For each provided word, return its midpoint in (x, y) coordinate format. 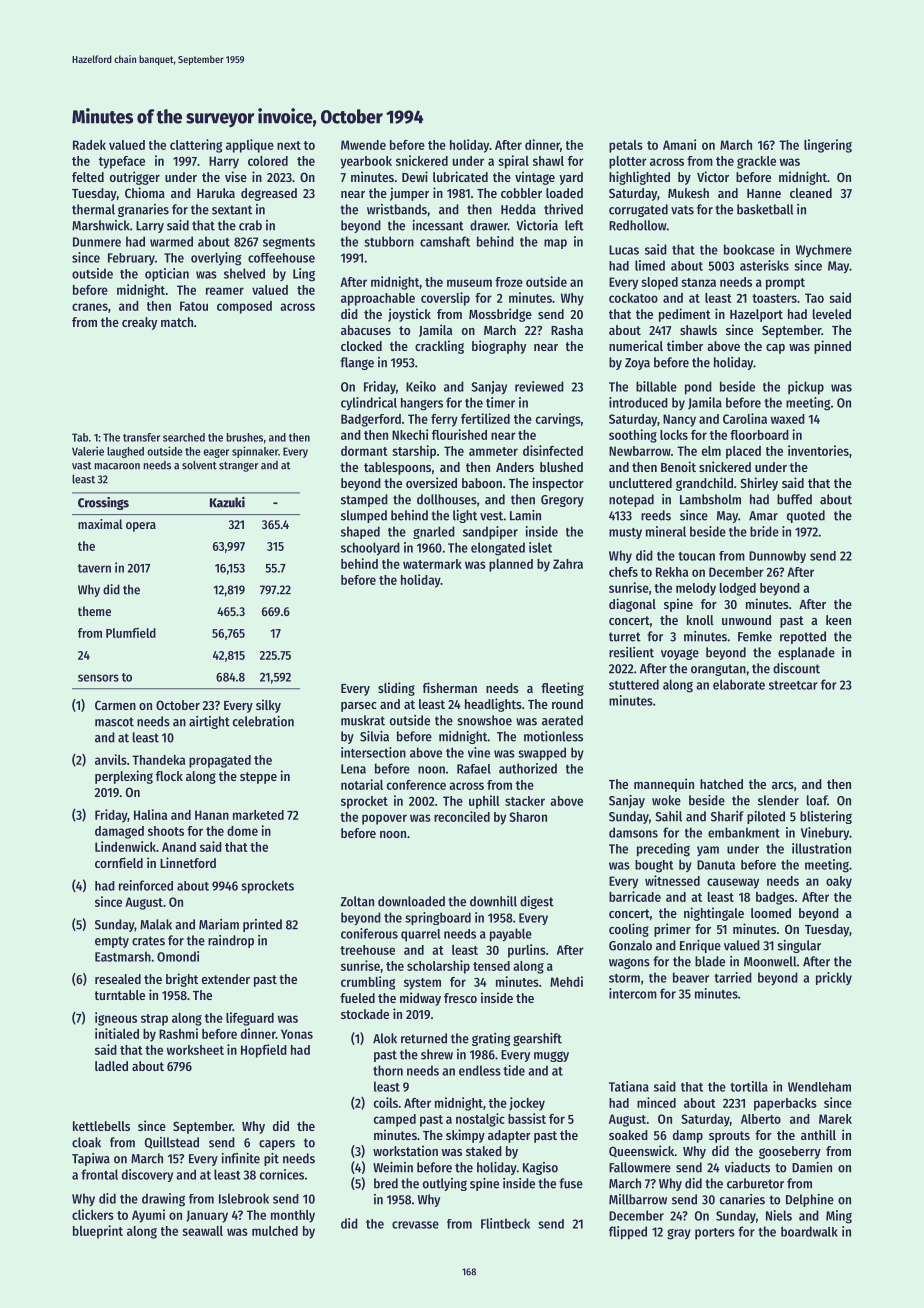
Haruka (216, 193)
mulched (275, 1231)
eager (216, 453)
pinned (832, 347)
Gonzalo (630, 945)
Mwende (363, 145)
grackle (756, 162)
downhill (493, 901)
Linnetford (188, 862)
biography (499, 347)
